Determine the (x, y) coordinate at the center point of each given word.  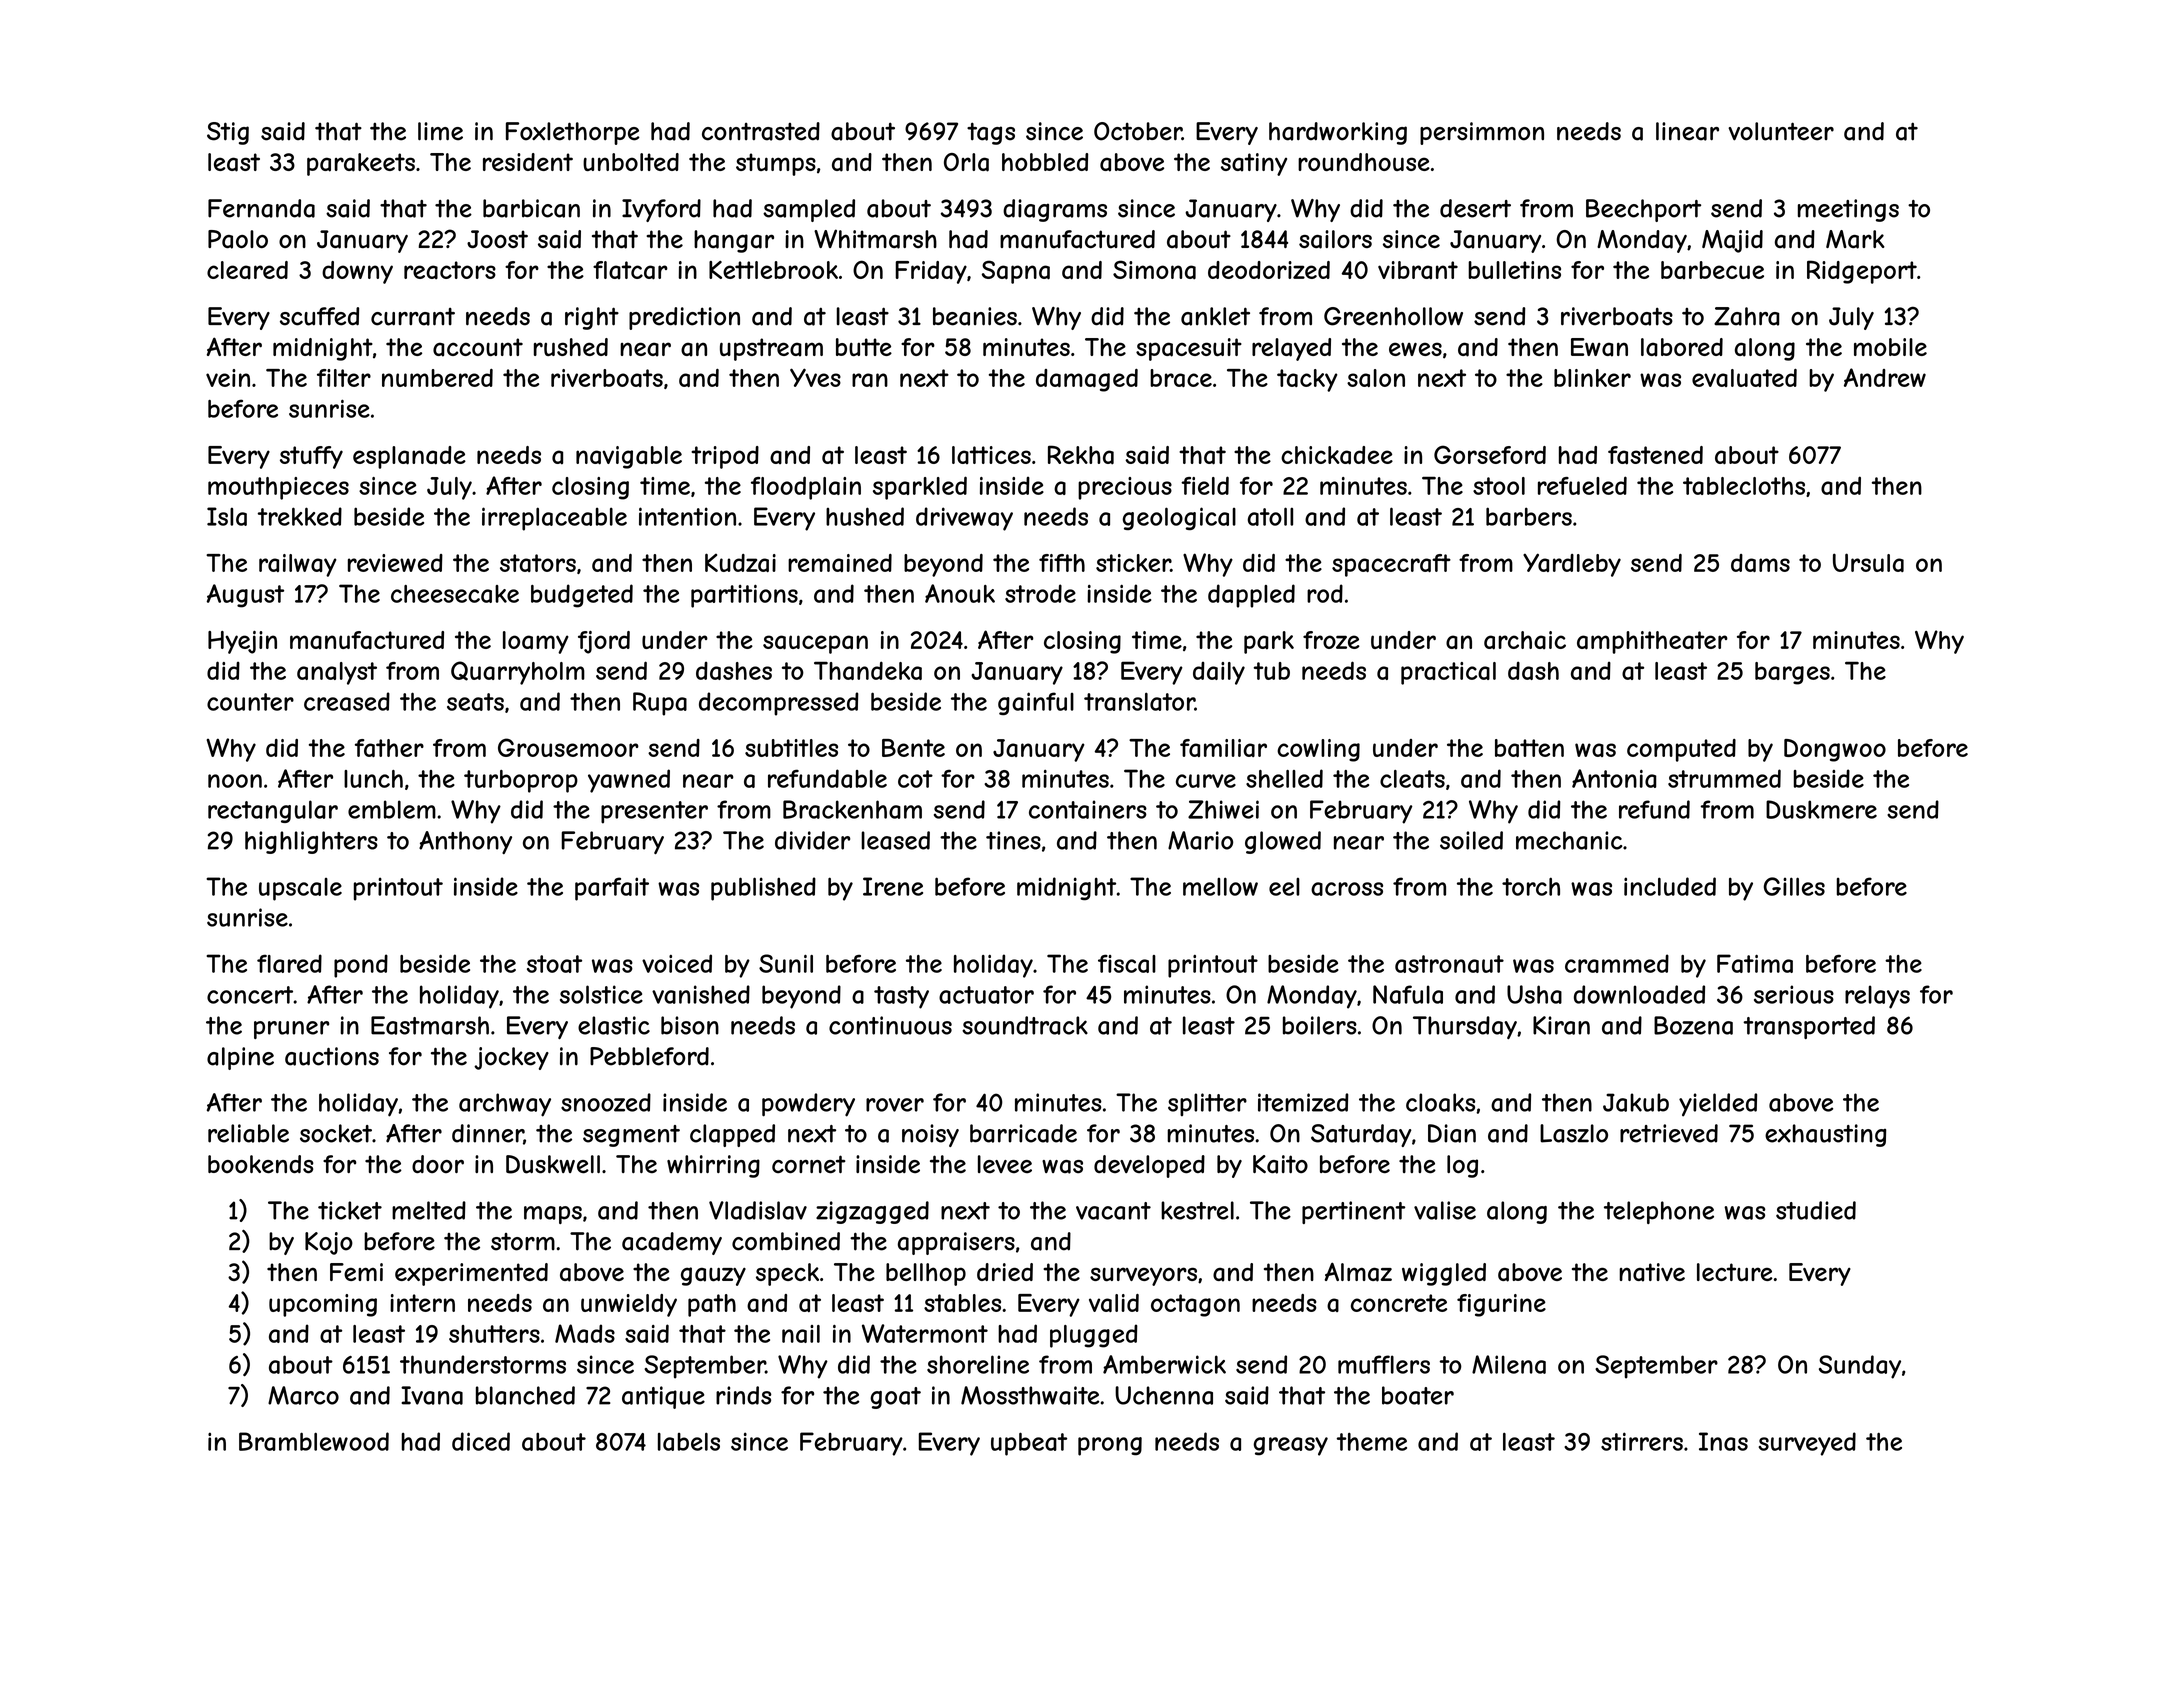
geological (1179, 518)
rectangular (273, 811)
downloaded (1639, 994)
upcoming (323, 1305)
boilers (1320, 1025)
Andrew (1885, 377)
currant (413, 317)
